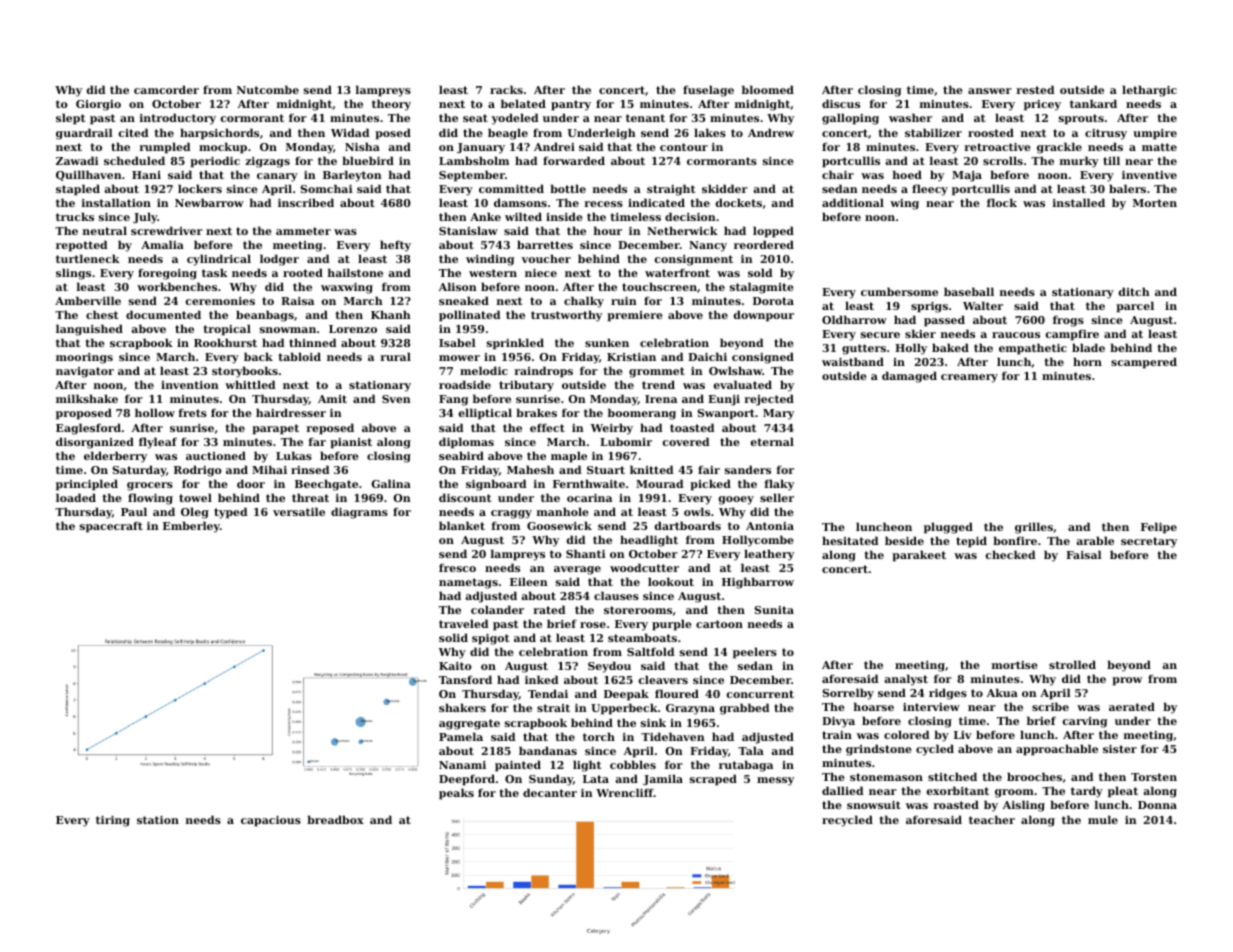 Image resolution: width=1233 pixels, height=952 pixels. Describe the element at coordinates (395, 246) in the screenshot. I see `hefty` at that location.
